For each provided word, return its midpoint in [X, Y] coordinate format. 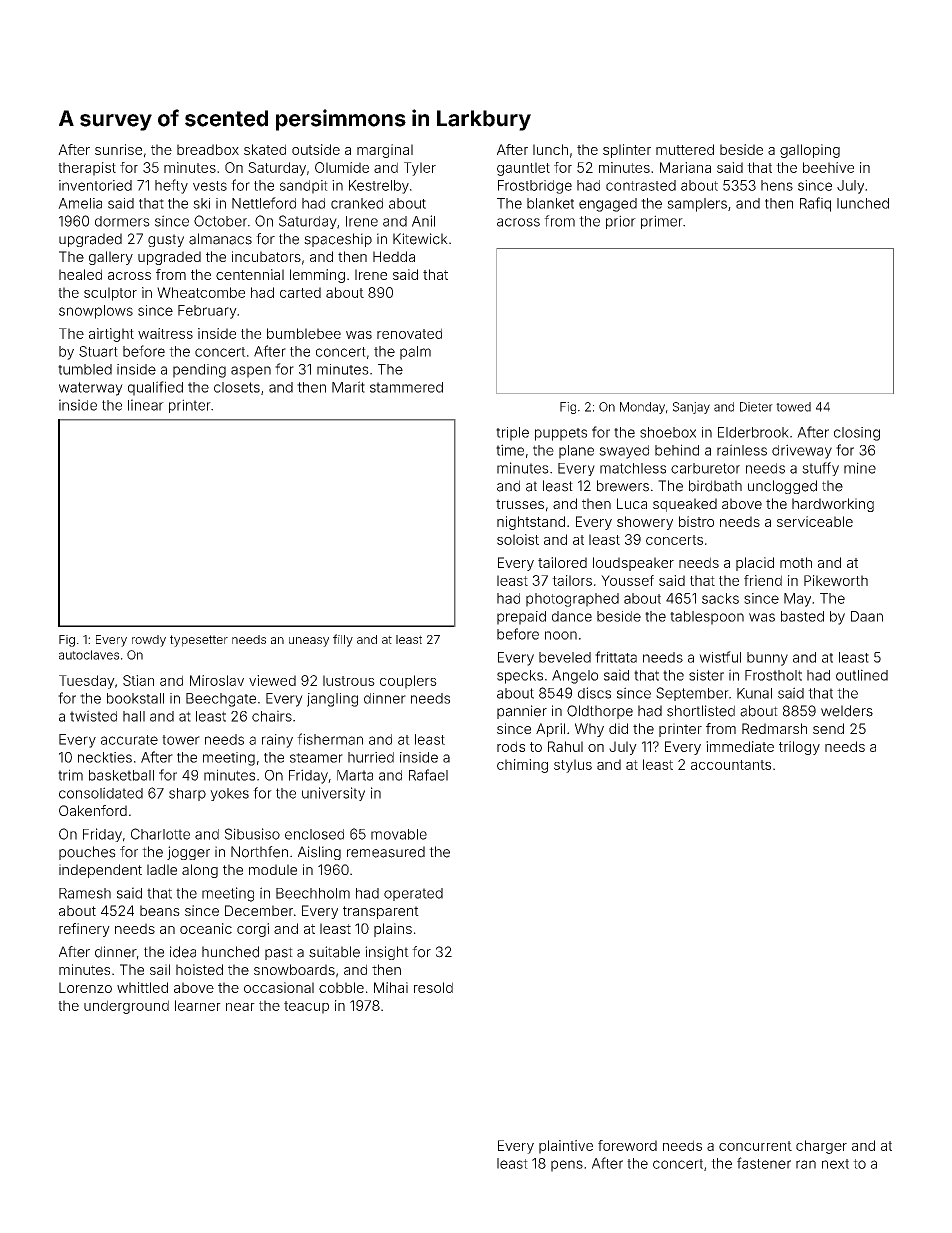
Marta [355, 775]
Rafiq [815, 204]
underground [126, 1007]
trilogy [799, 748]
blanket [550, 203]
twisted [93, 716]
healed [80, 274]
